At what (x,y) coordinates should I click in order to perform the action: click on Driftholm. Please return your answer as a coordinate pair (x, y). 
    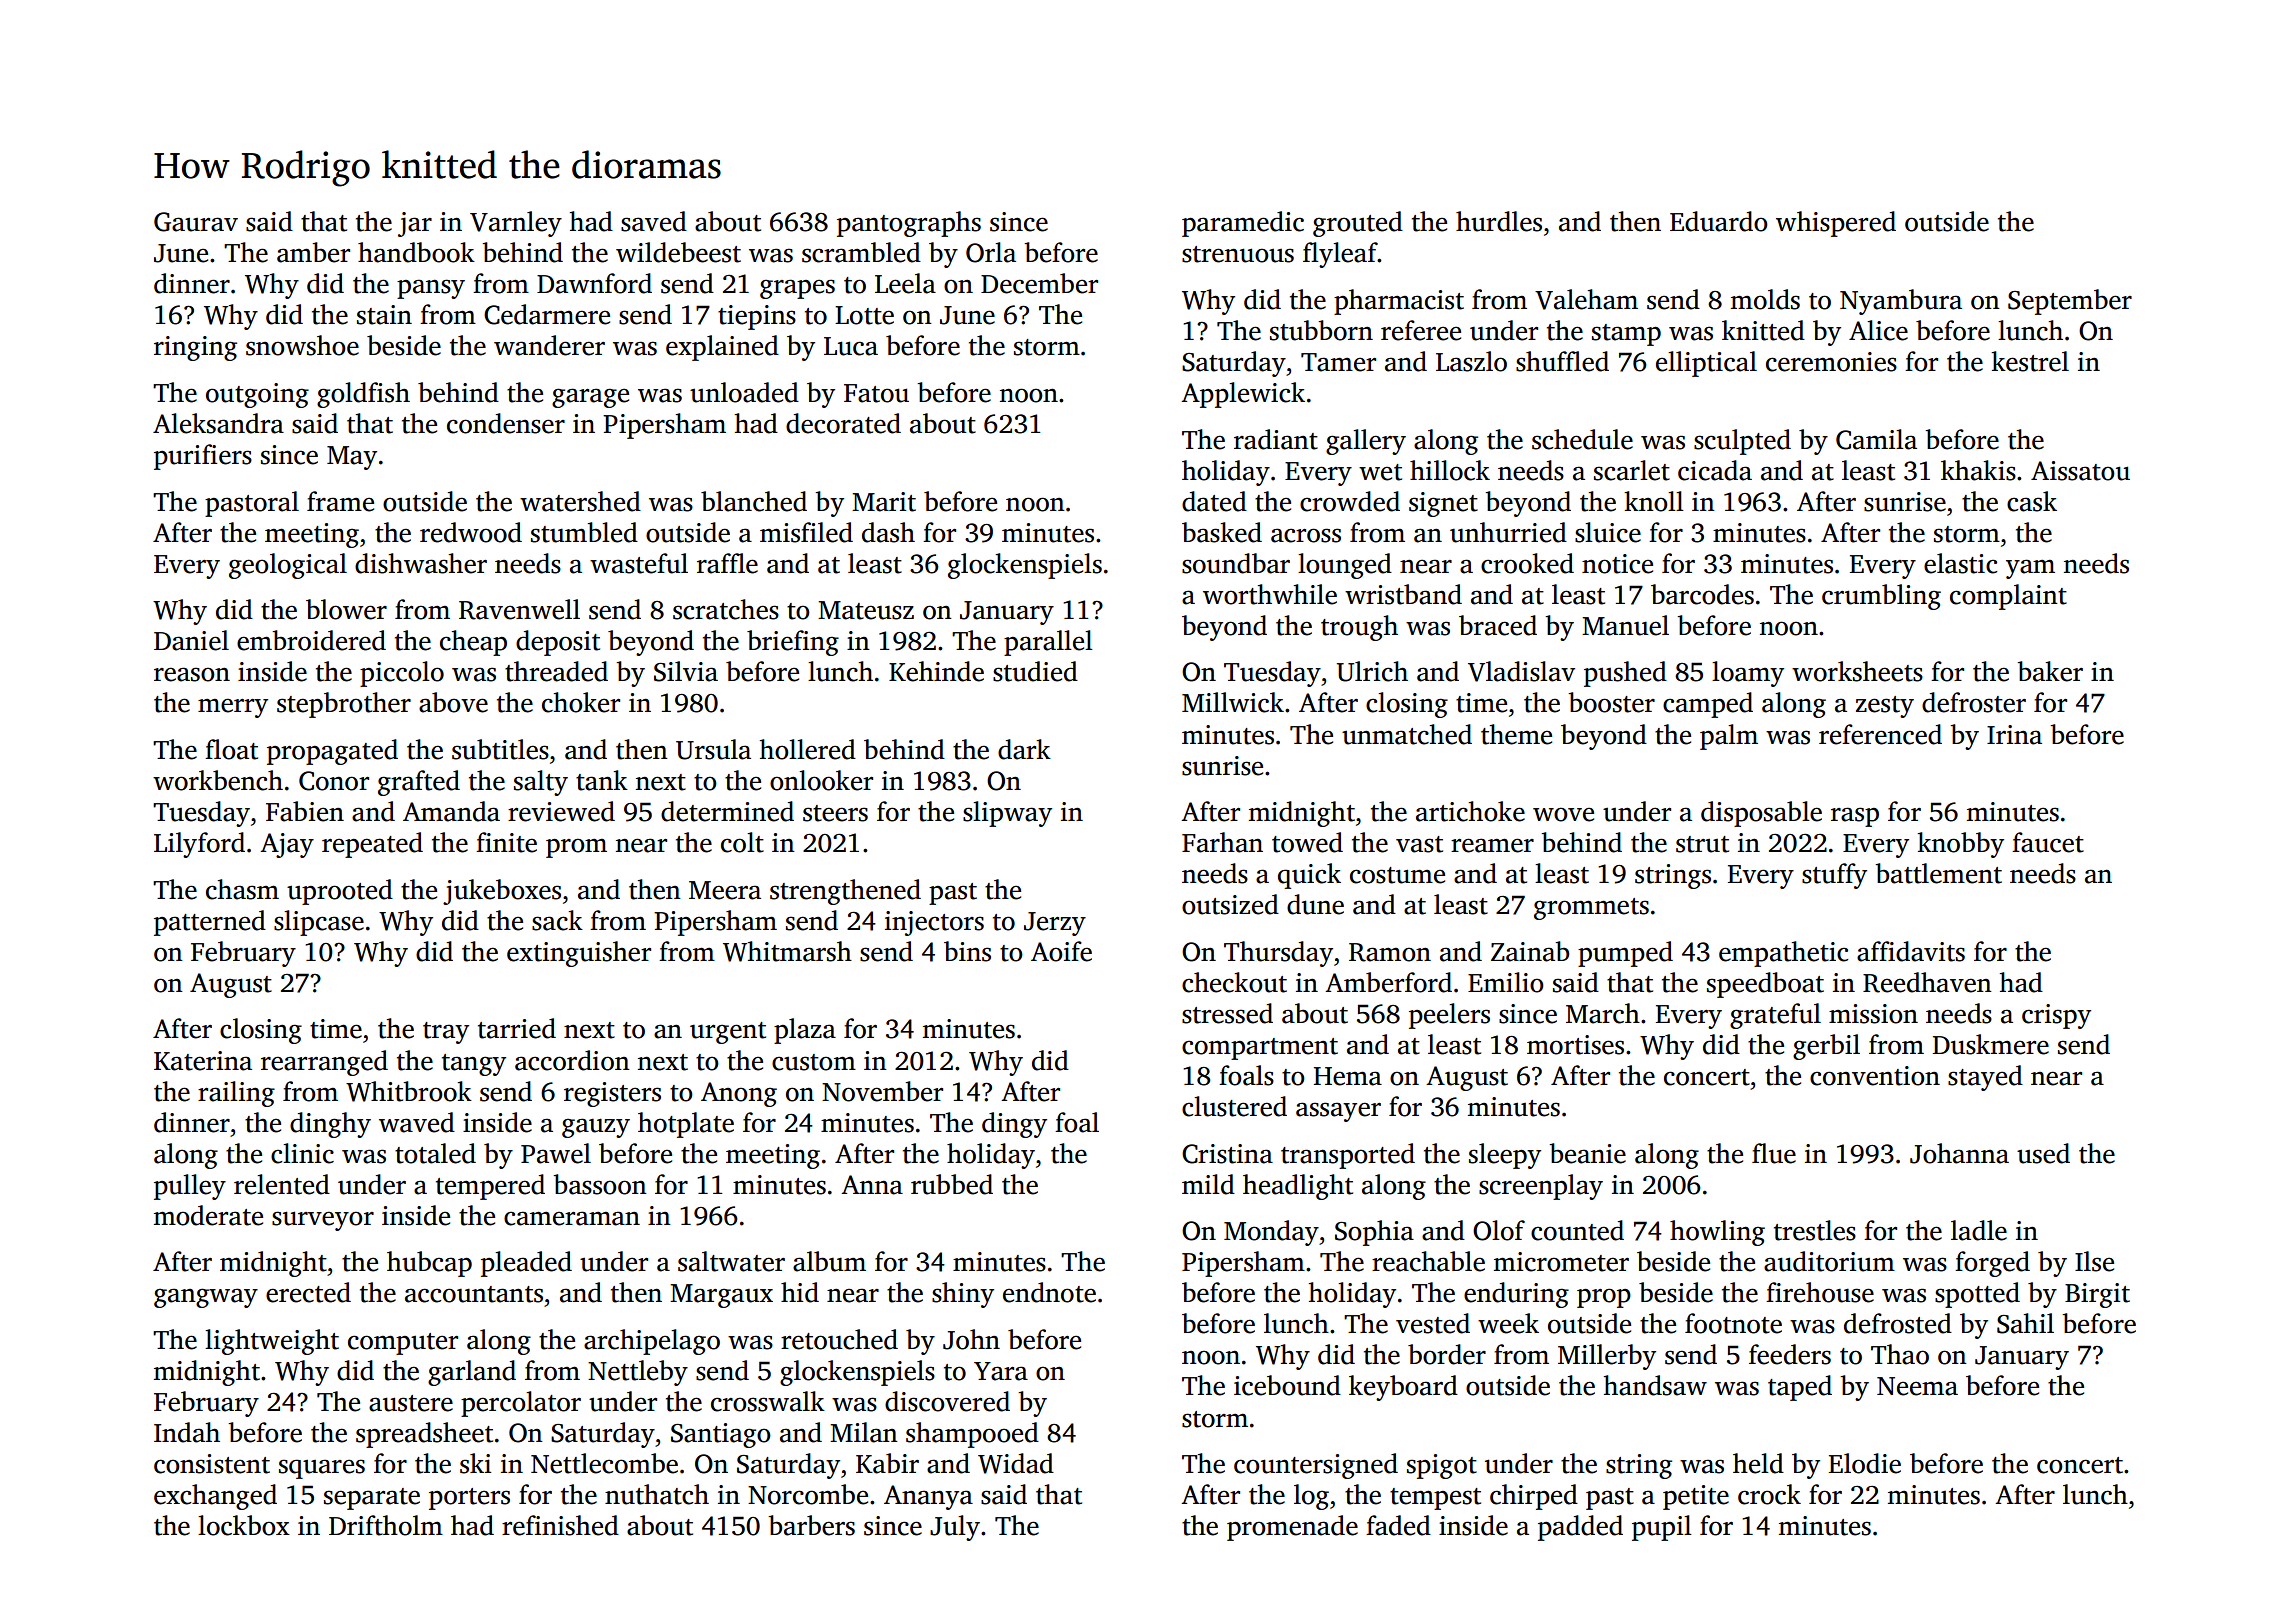
    Looking at the image, I should click on (386, 1525).
